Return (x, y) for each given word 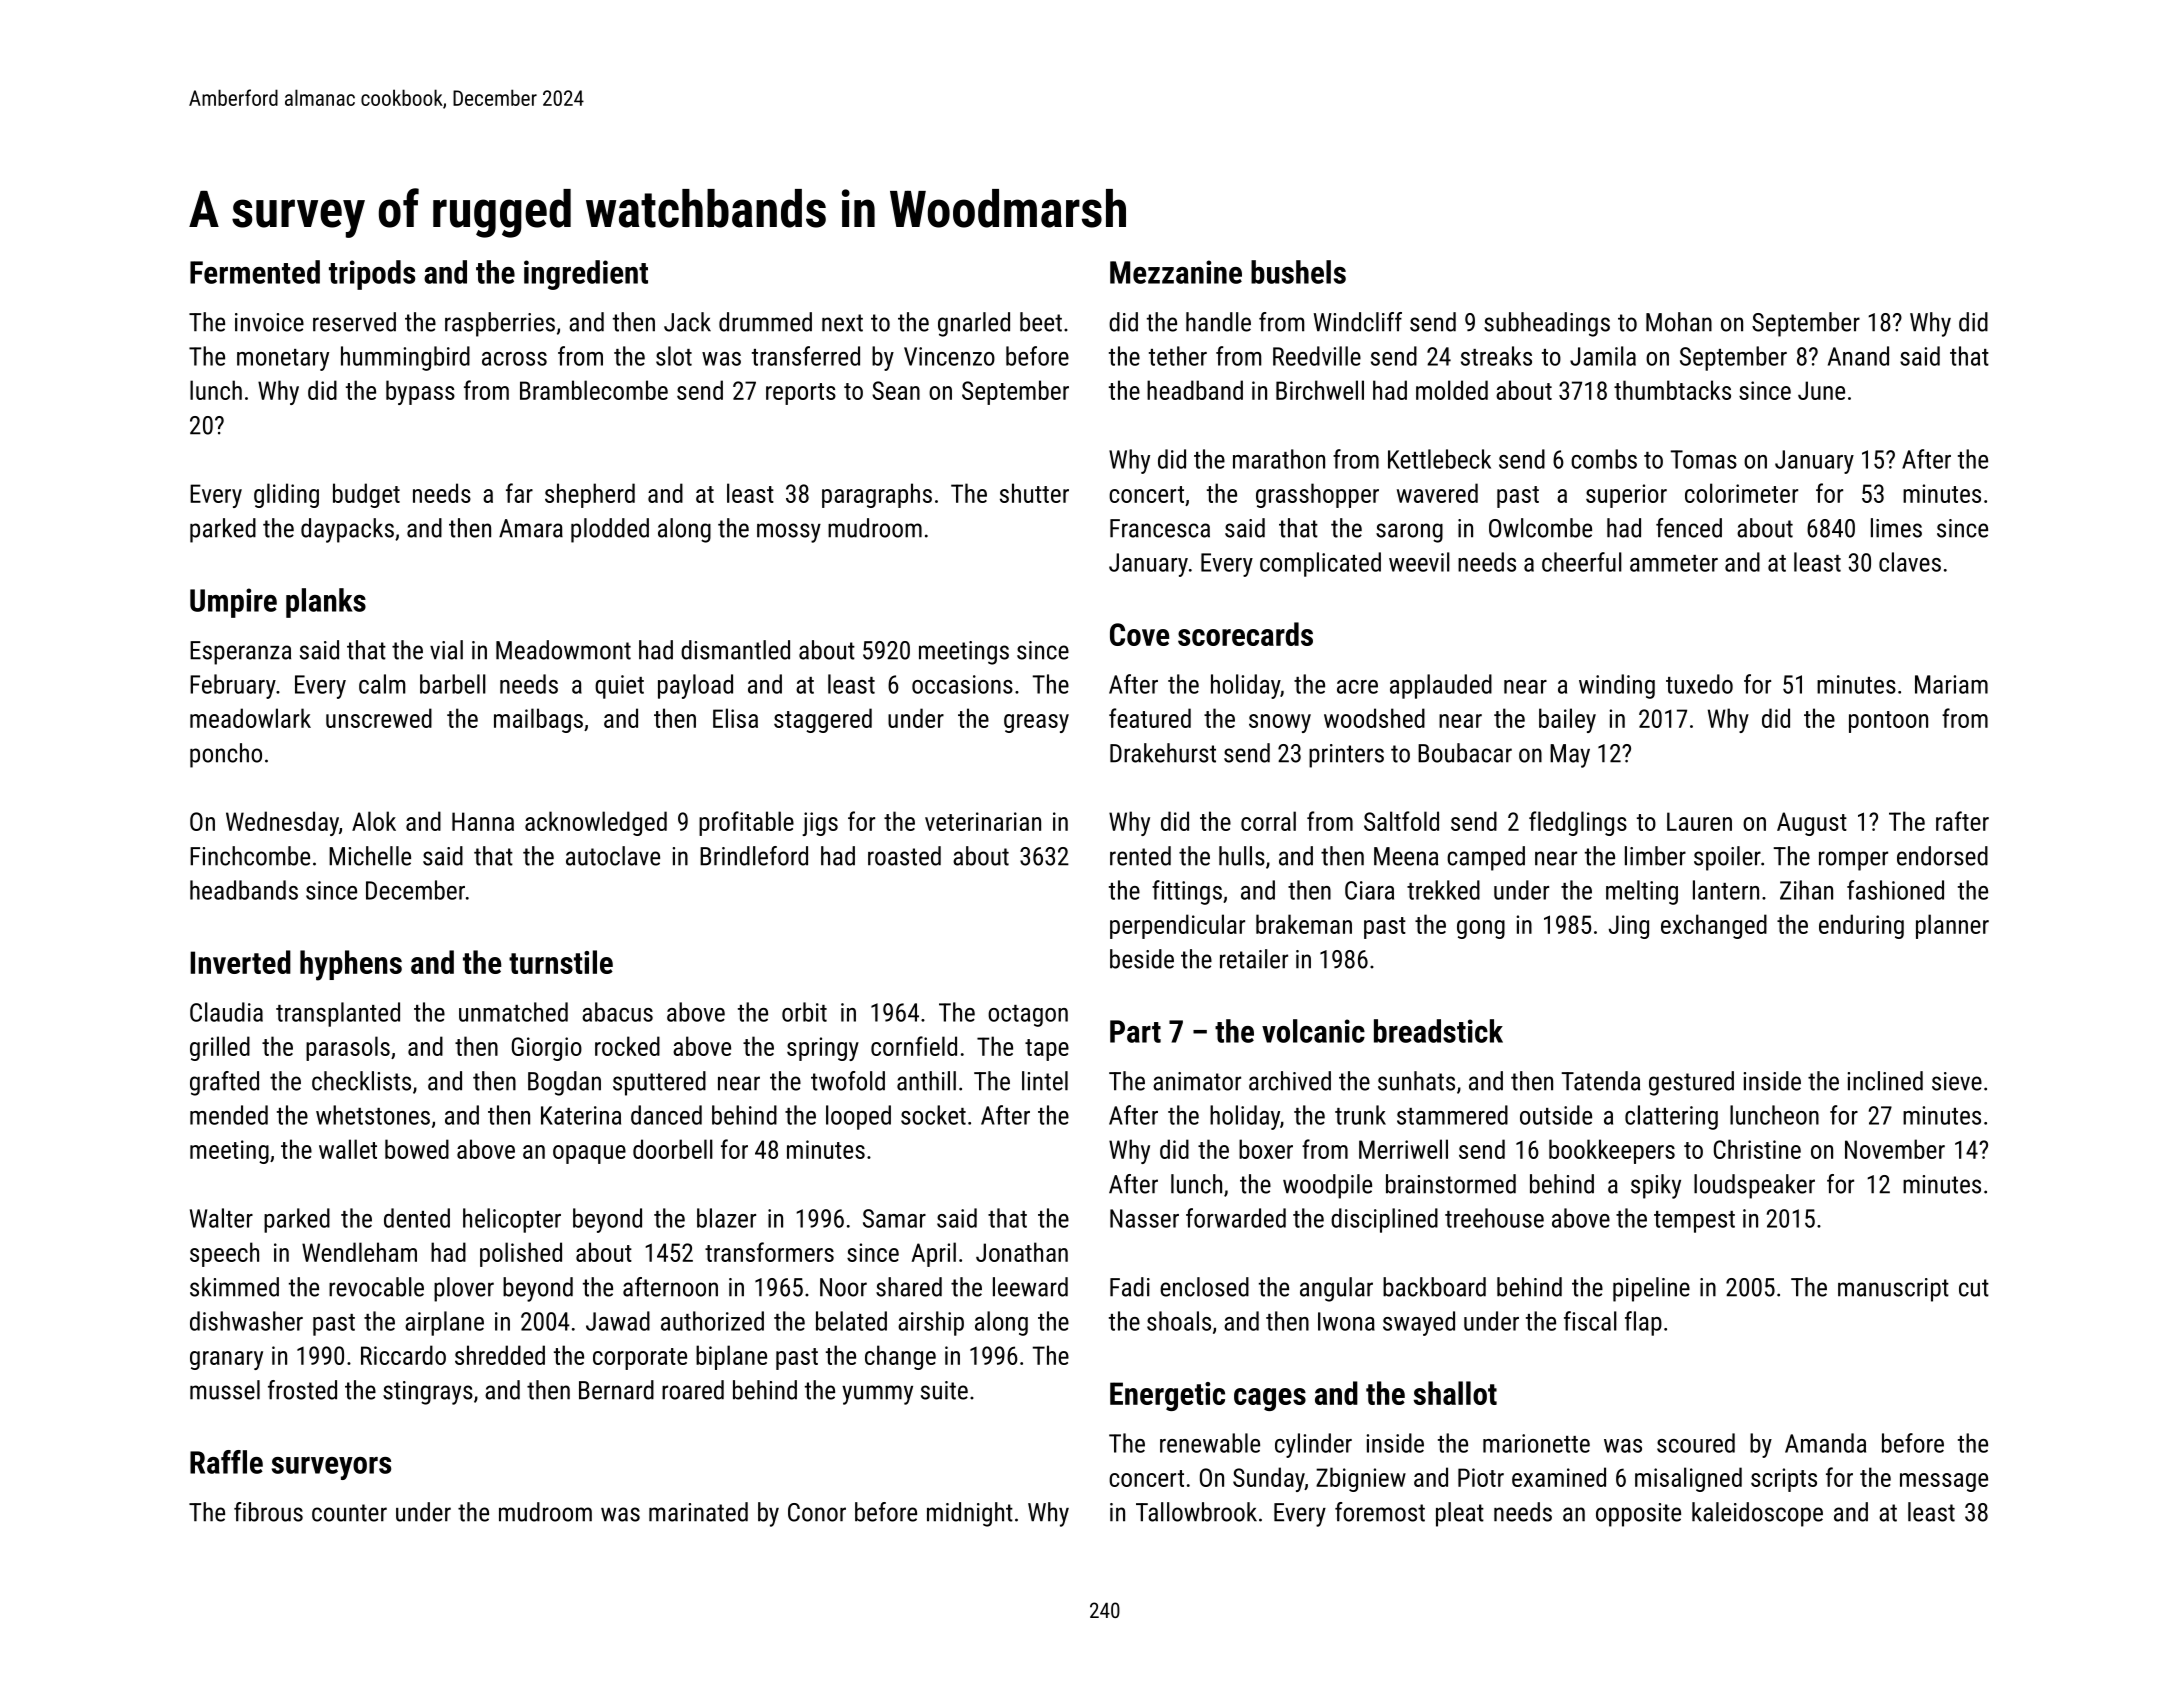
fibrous (268, 1512)
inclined (1885, 1081)
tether (1178, 356)
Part (1135, 1031)
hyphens (351, 965)
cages (1270, 1399)
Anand (1858, 356)
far (519, 493)
